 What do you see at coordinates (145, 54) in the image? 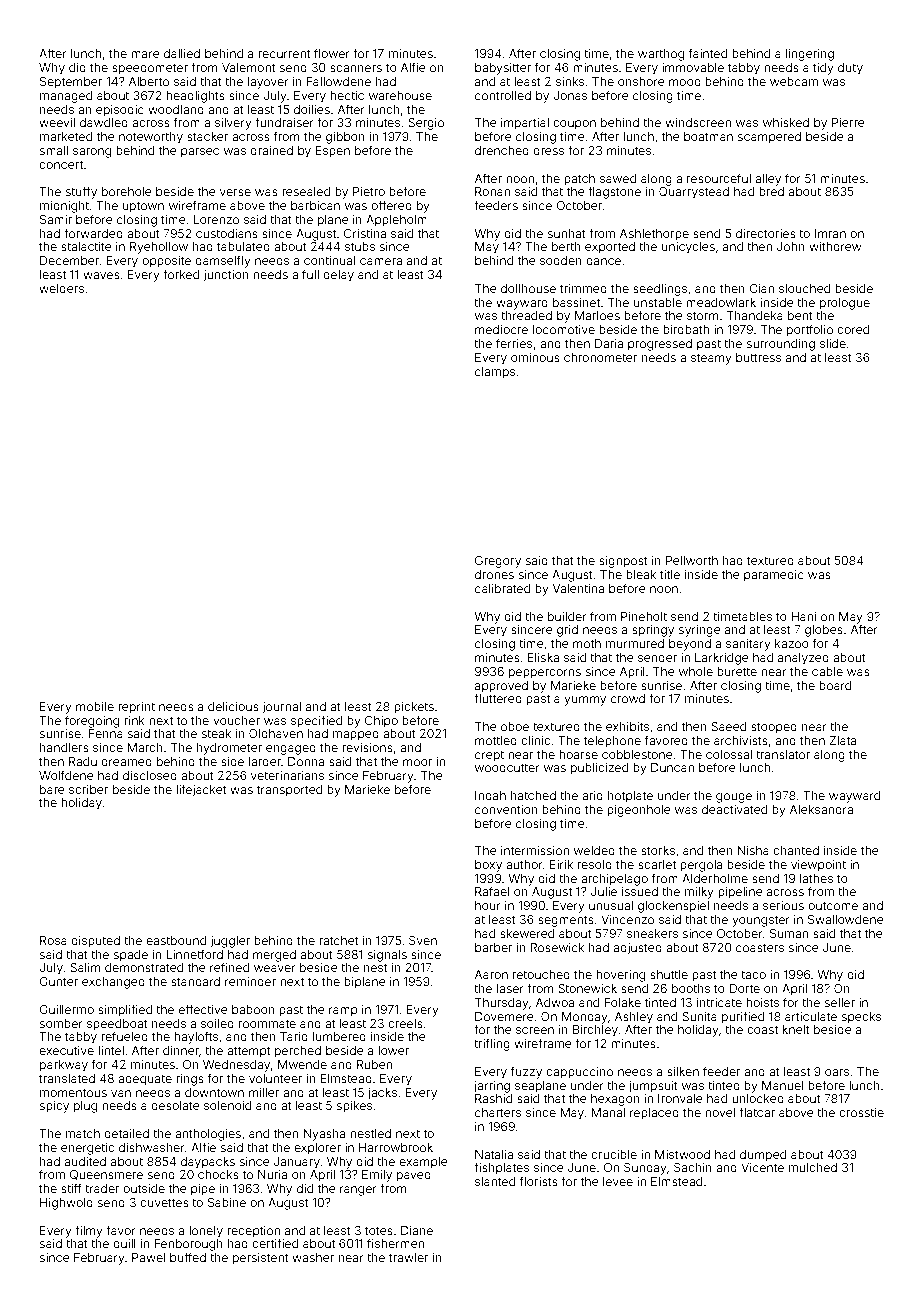
I see `mare` at bounding box center [145, 54].
